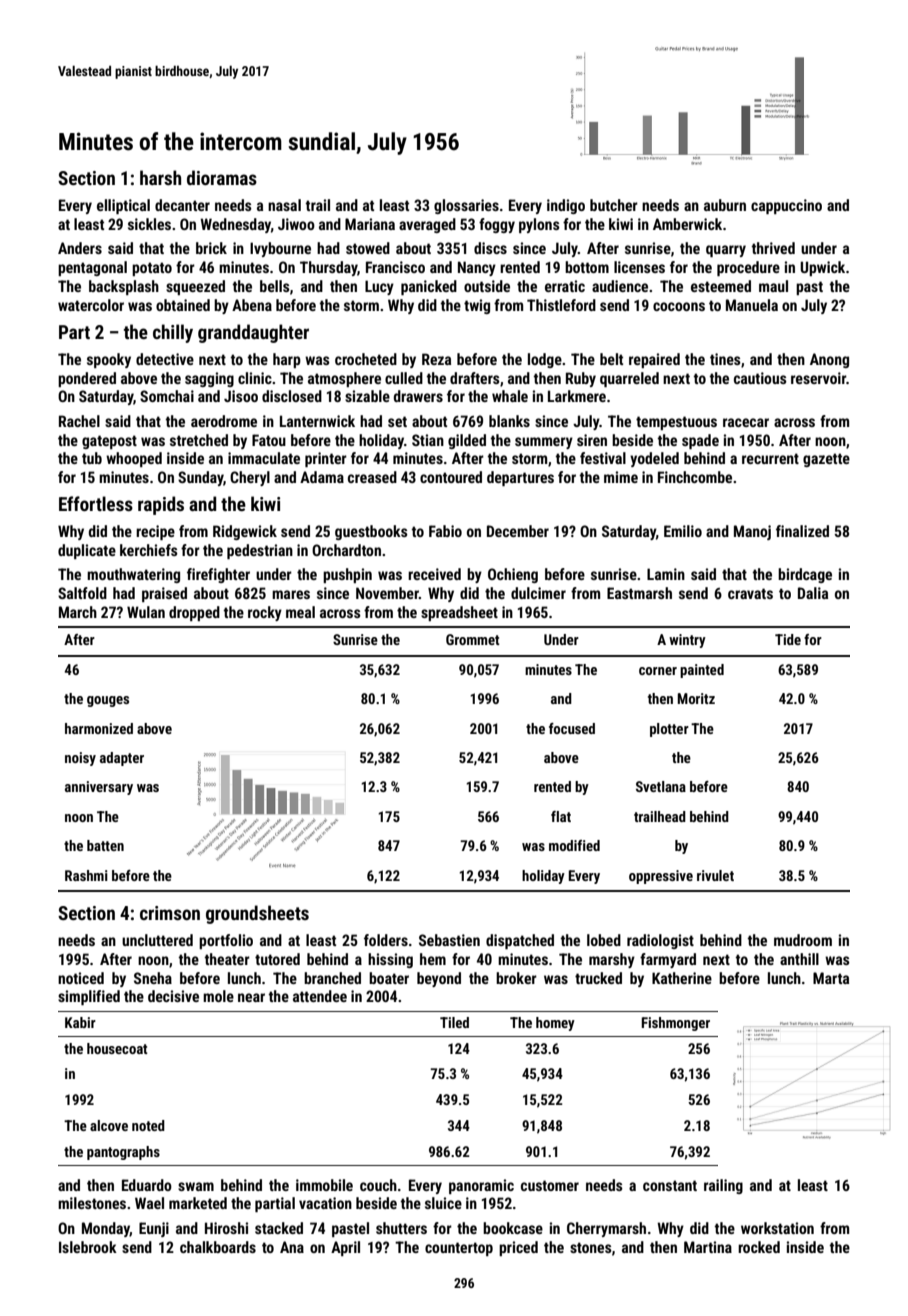  I want to click on chalkboards, so click(218, 1247).
